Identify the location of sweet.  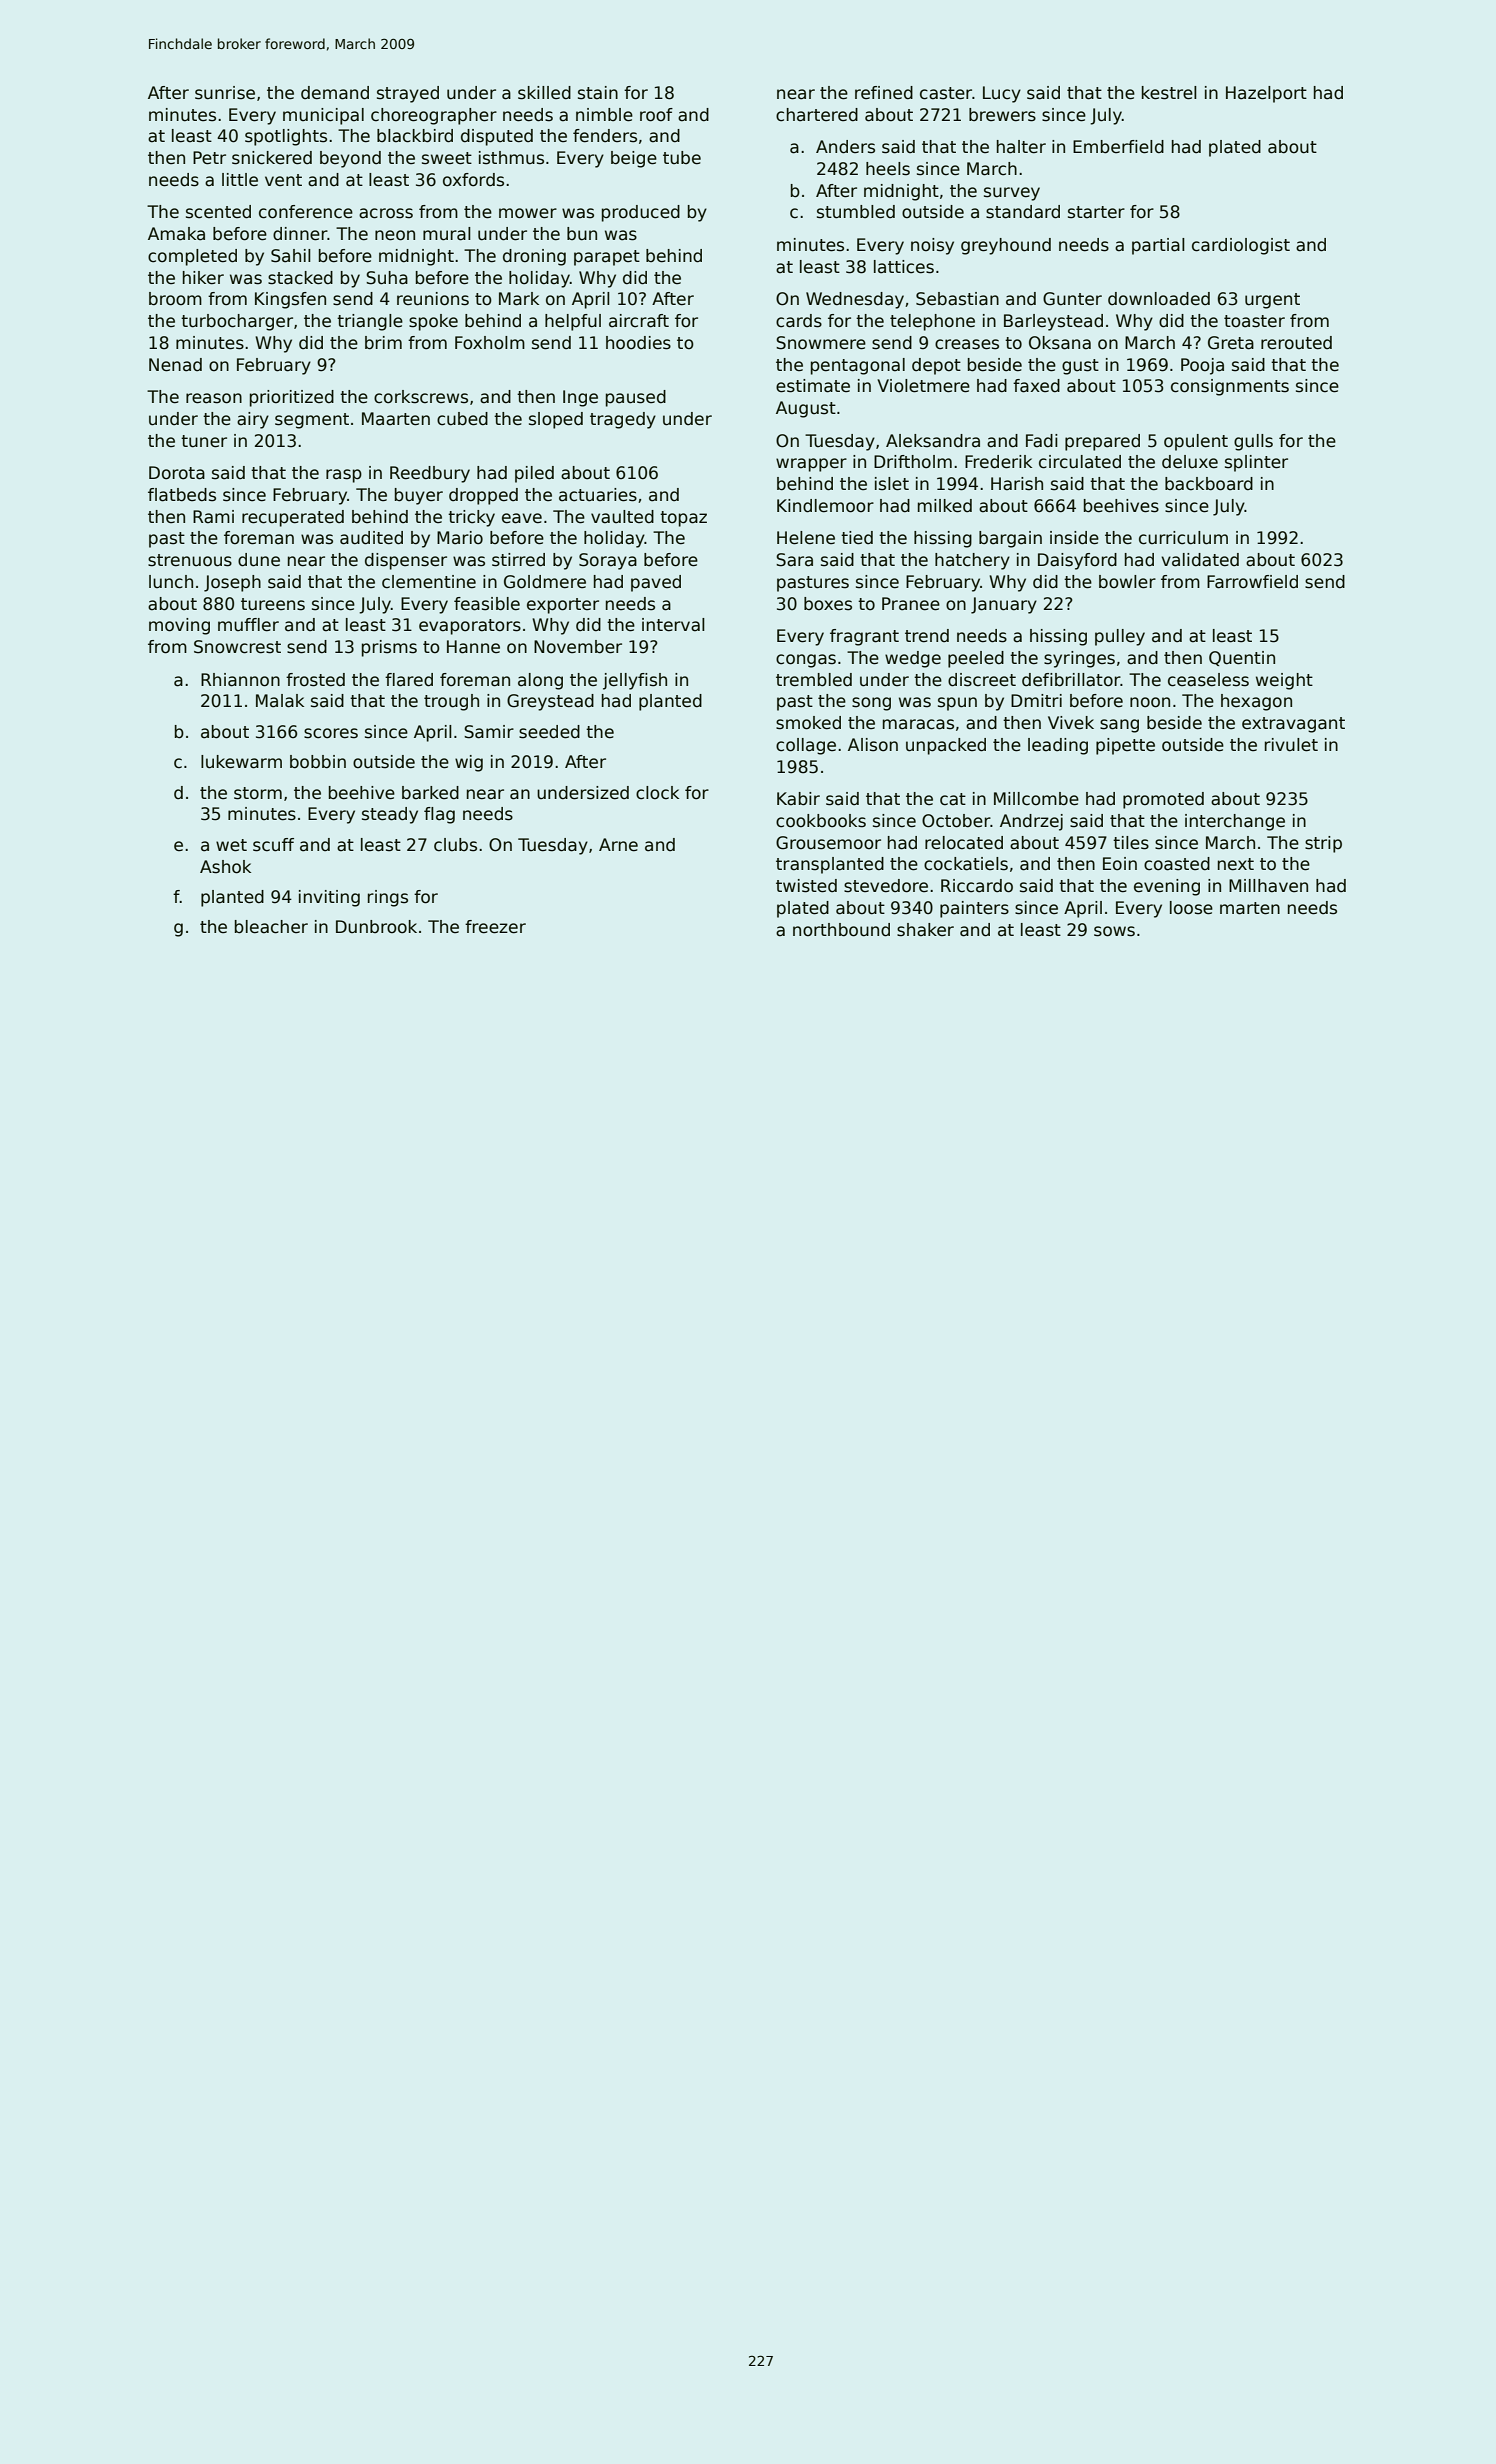
(447, 158).
